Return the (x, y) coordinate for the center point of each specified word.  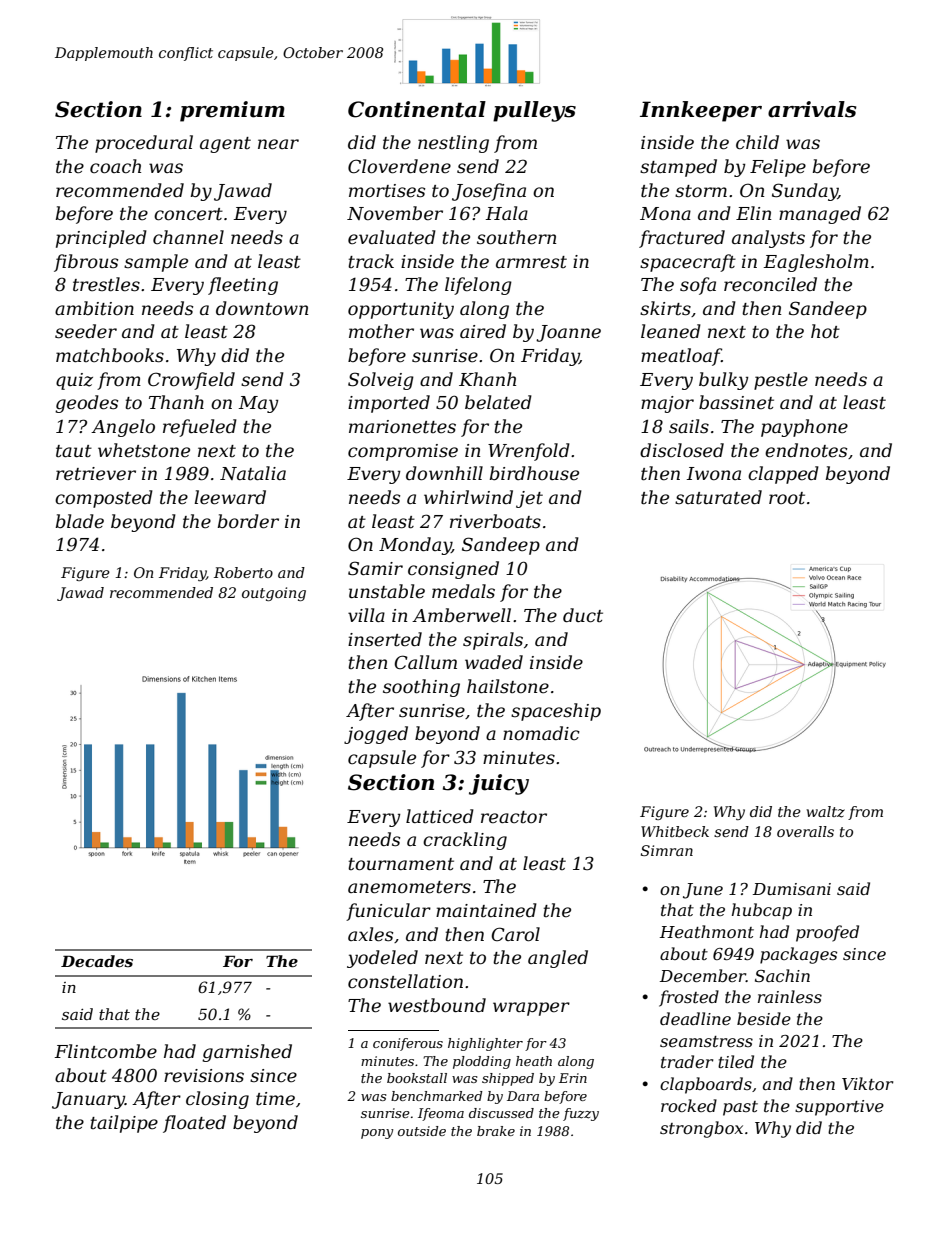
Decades (97, 961)
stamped (678, 168)
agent (225, 145)
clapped (783, 475)
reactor (514, 817)
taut (74, 451)
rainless (790, 996)
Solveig (381, 381)
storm (701, 191)
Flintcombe (105, 1051)
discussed (501, 1113)
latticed (440, 816)
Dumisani (792, 889)
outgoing (274, 594)
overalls (805, 831)
